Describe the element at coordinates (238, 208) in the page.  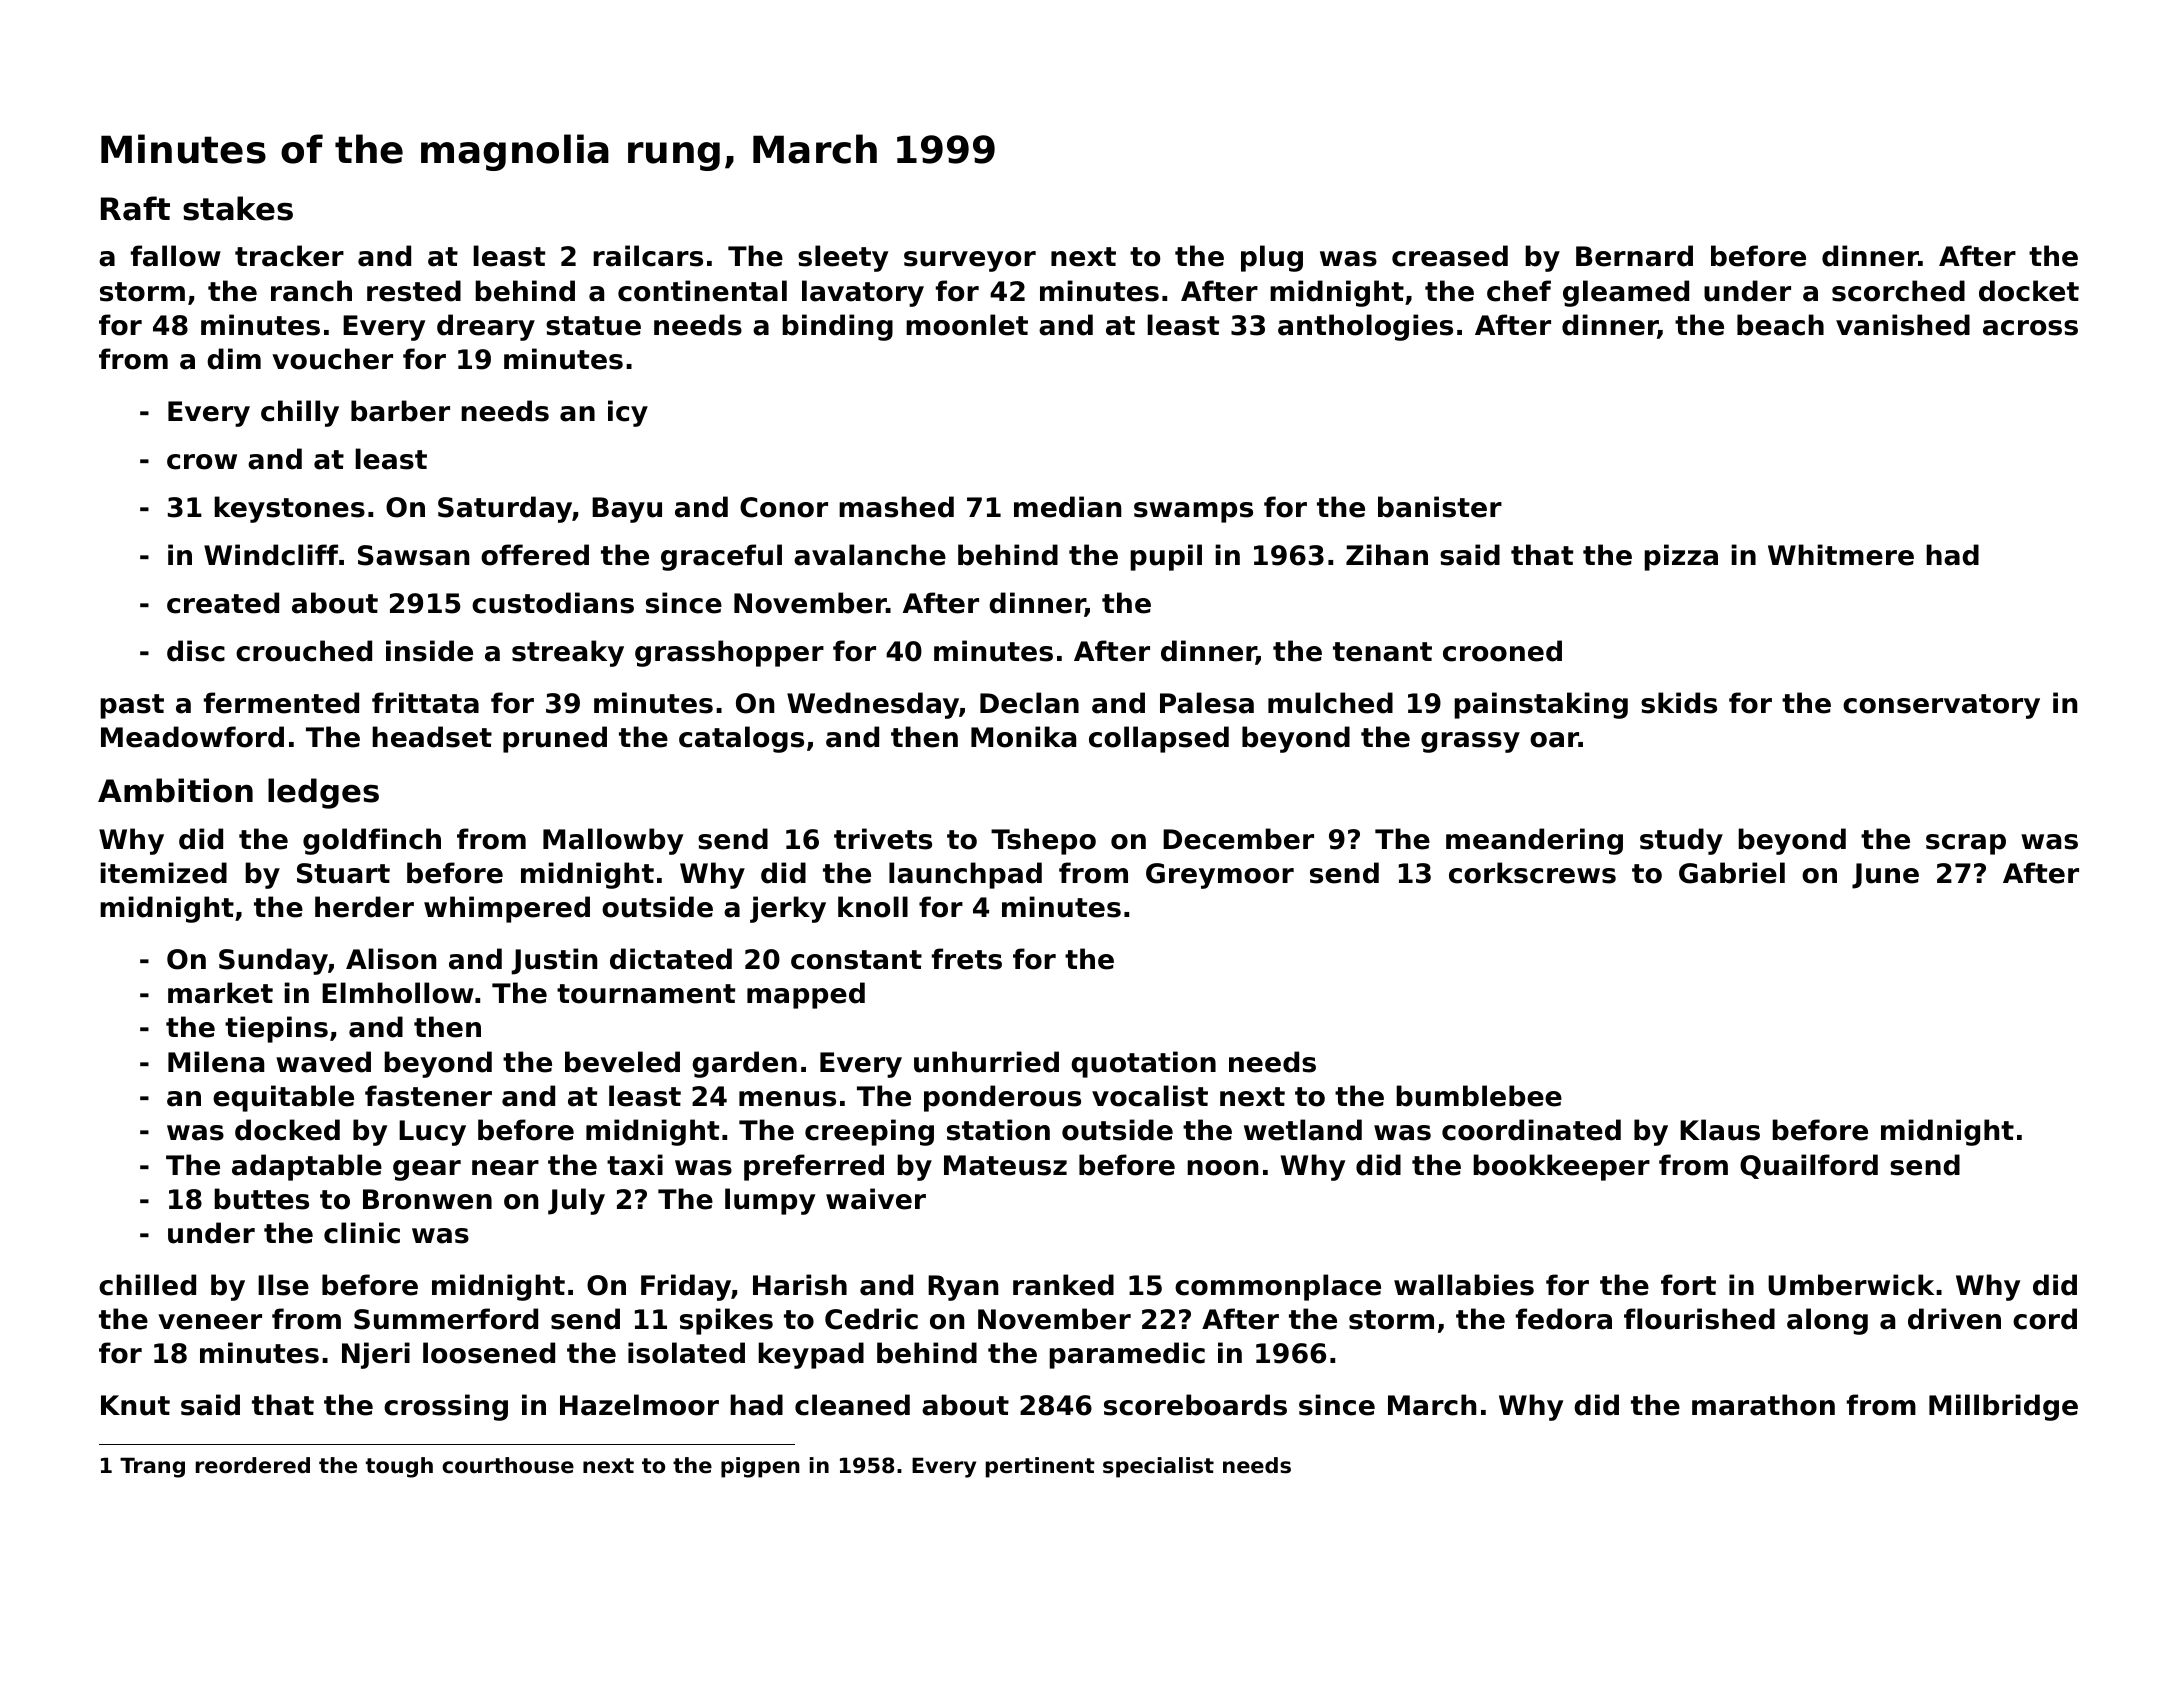
I see `stakes` at that location.
